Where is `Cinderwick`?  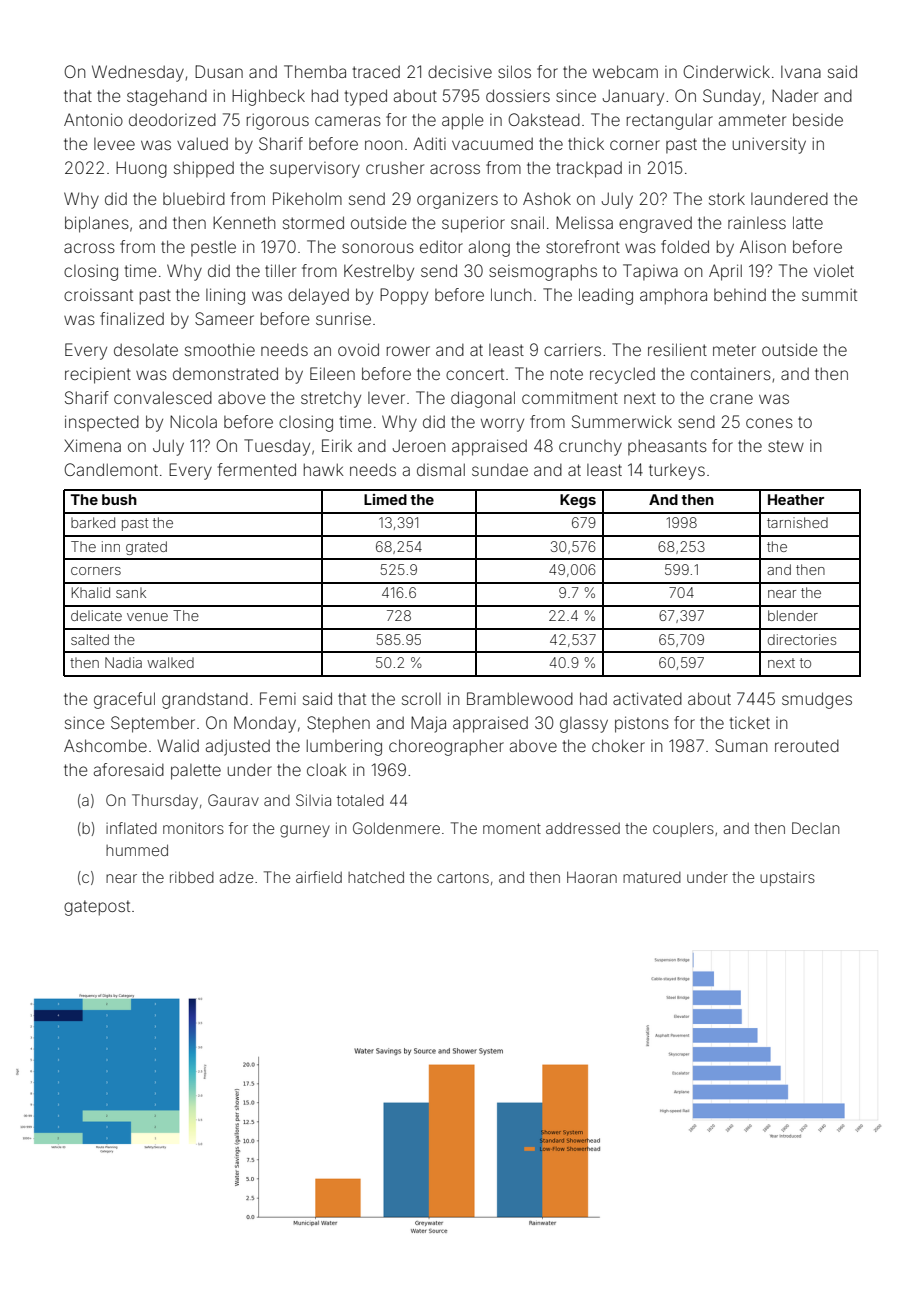
Cinderwick is located at coordinates (726, 71).
